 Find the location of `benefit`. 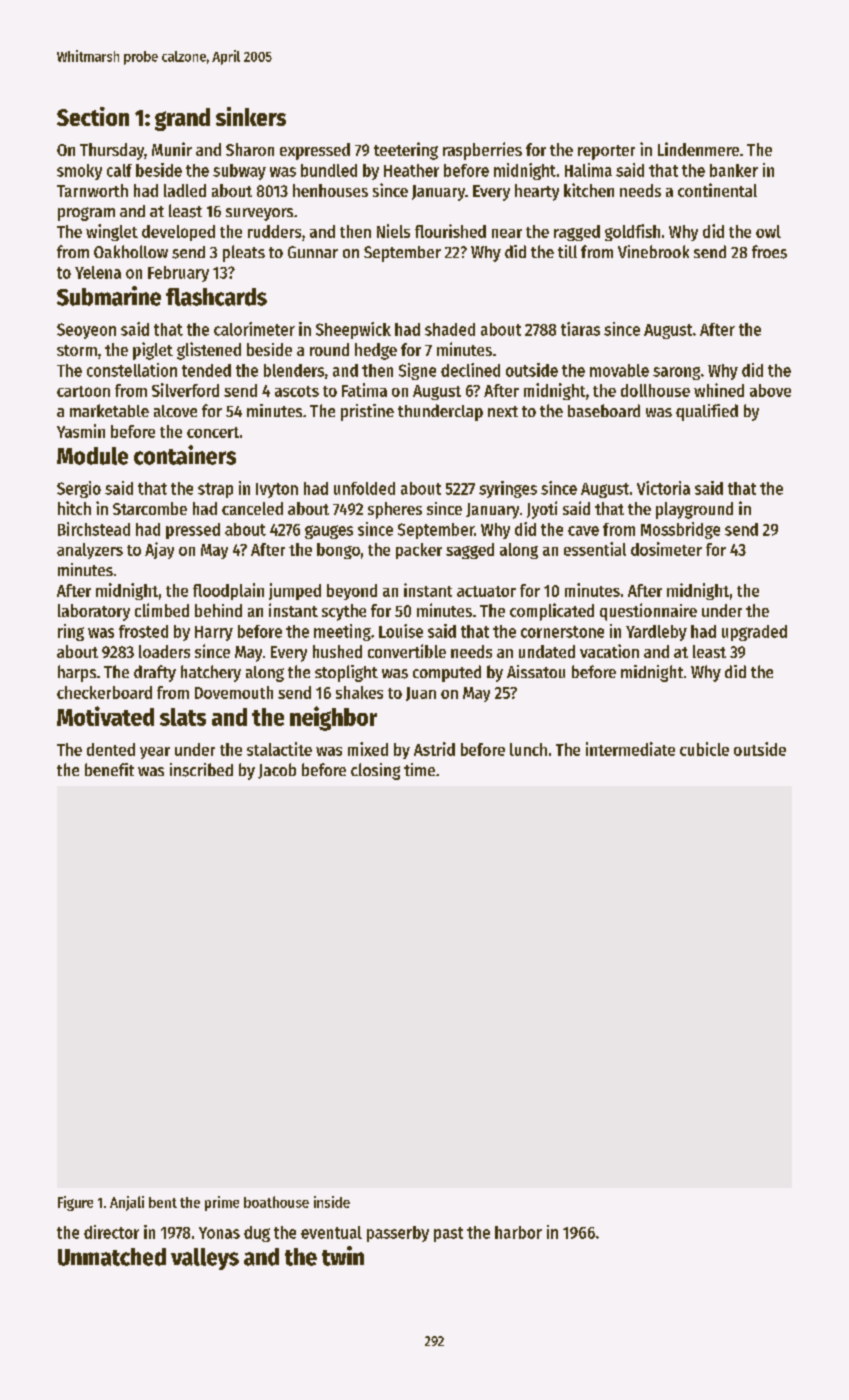

benefit is located at coordinates (109, 769).
